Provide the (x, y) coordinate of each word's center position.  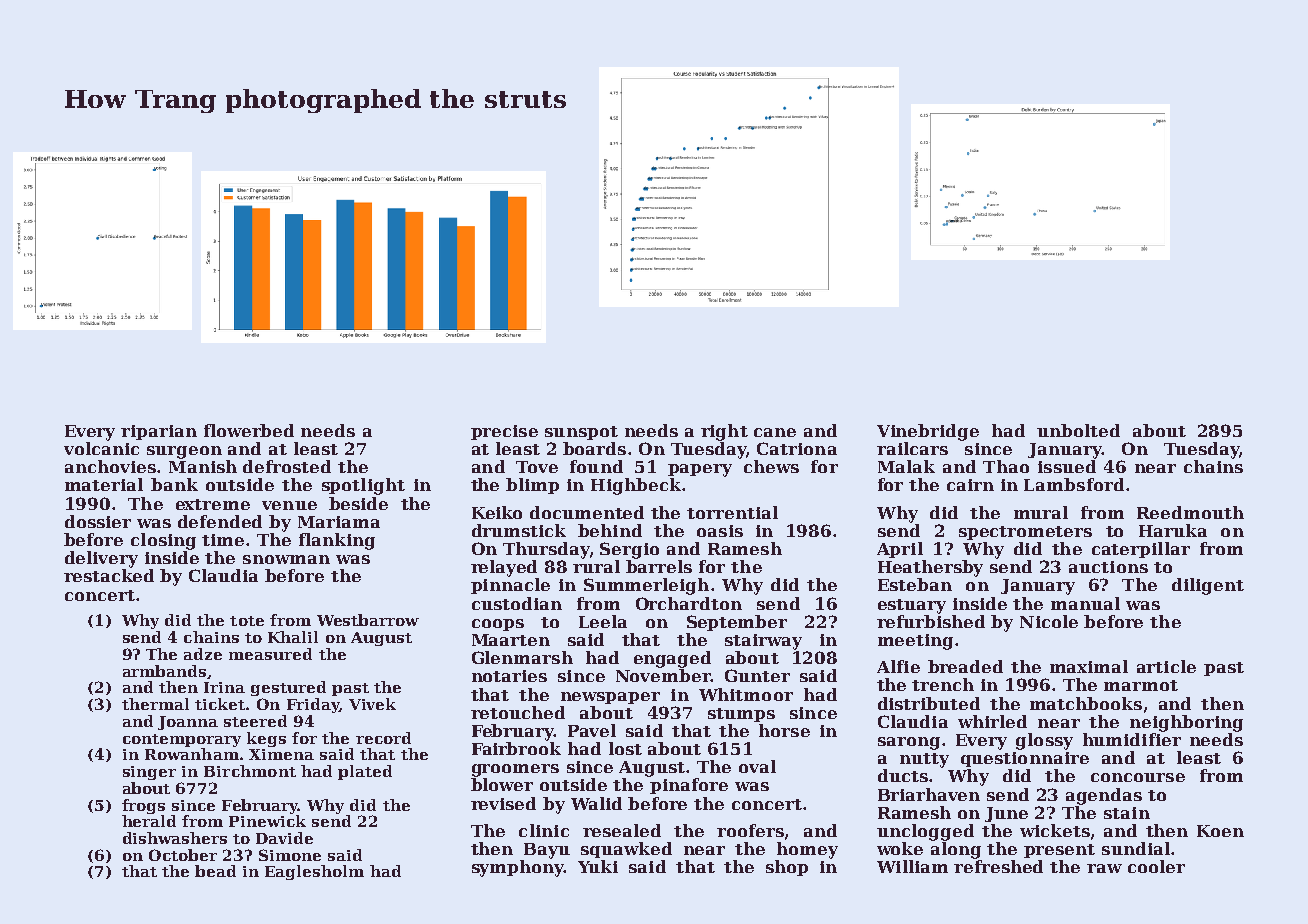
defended (220, 521)
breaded (965, 666)
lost (625, 748)
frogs (143, 806)
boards (594, 448)
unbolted (1078, 430)
